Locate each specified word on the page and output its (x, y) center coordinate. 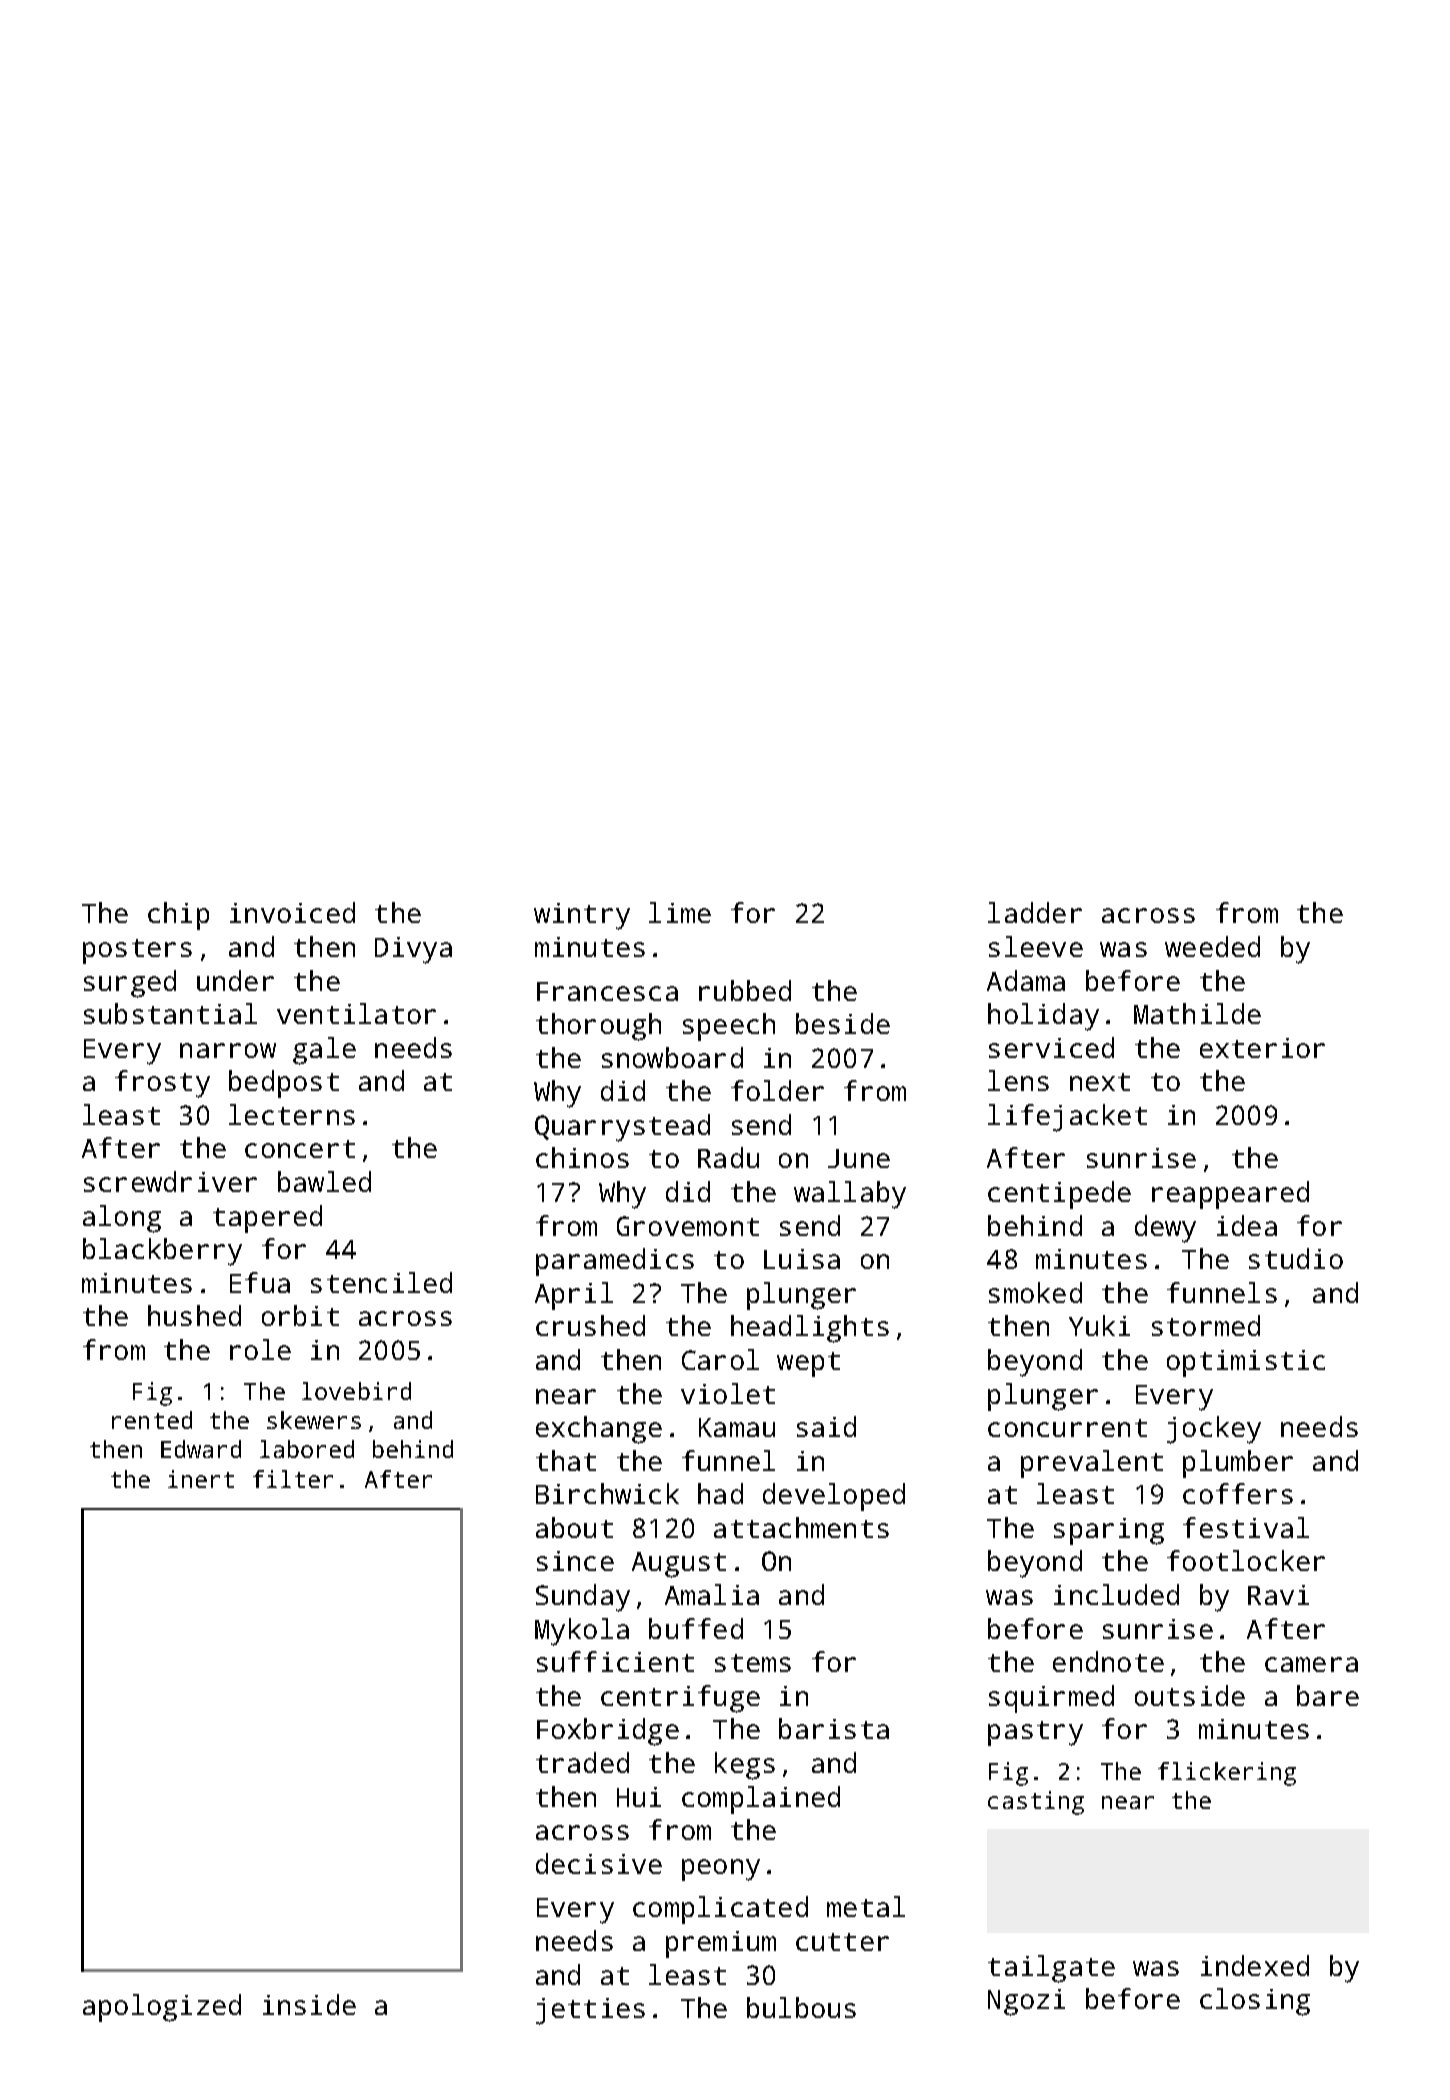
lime (680, 912)
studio (1296, 1258)
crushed (590, 1325)
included (1116, 1594)
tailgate (1051, 1969)
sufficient (615, 1661)
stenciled (381, 1282)
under (235, 980)
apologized (162, 2008)
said (826, 1426)
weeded (1212, 946)
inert (201, 1479)
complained (761, 1800)
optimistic (1246, 1363)
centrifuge (680, 1699)
